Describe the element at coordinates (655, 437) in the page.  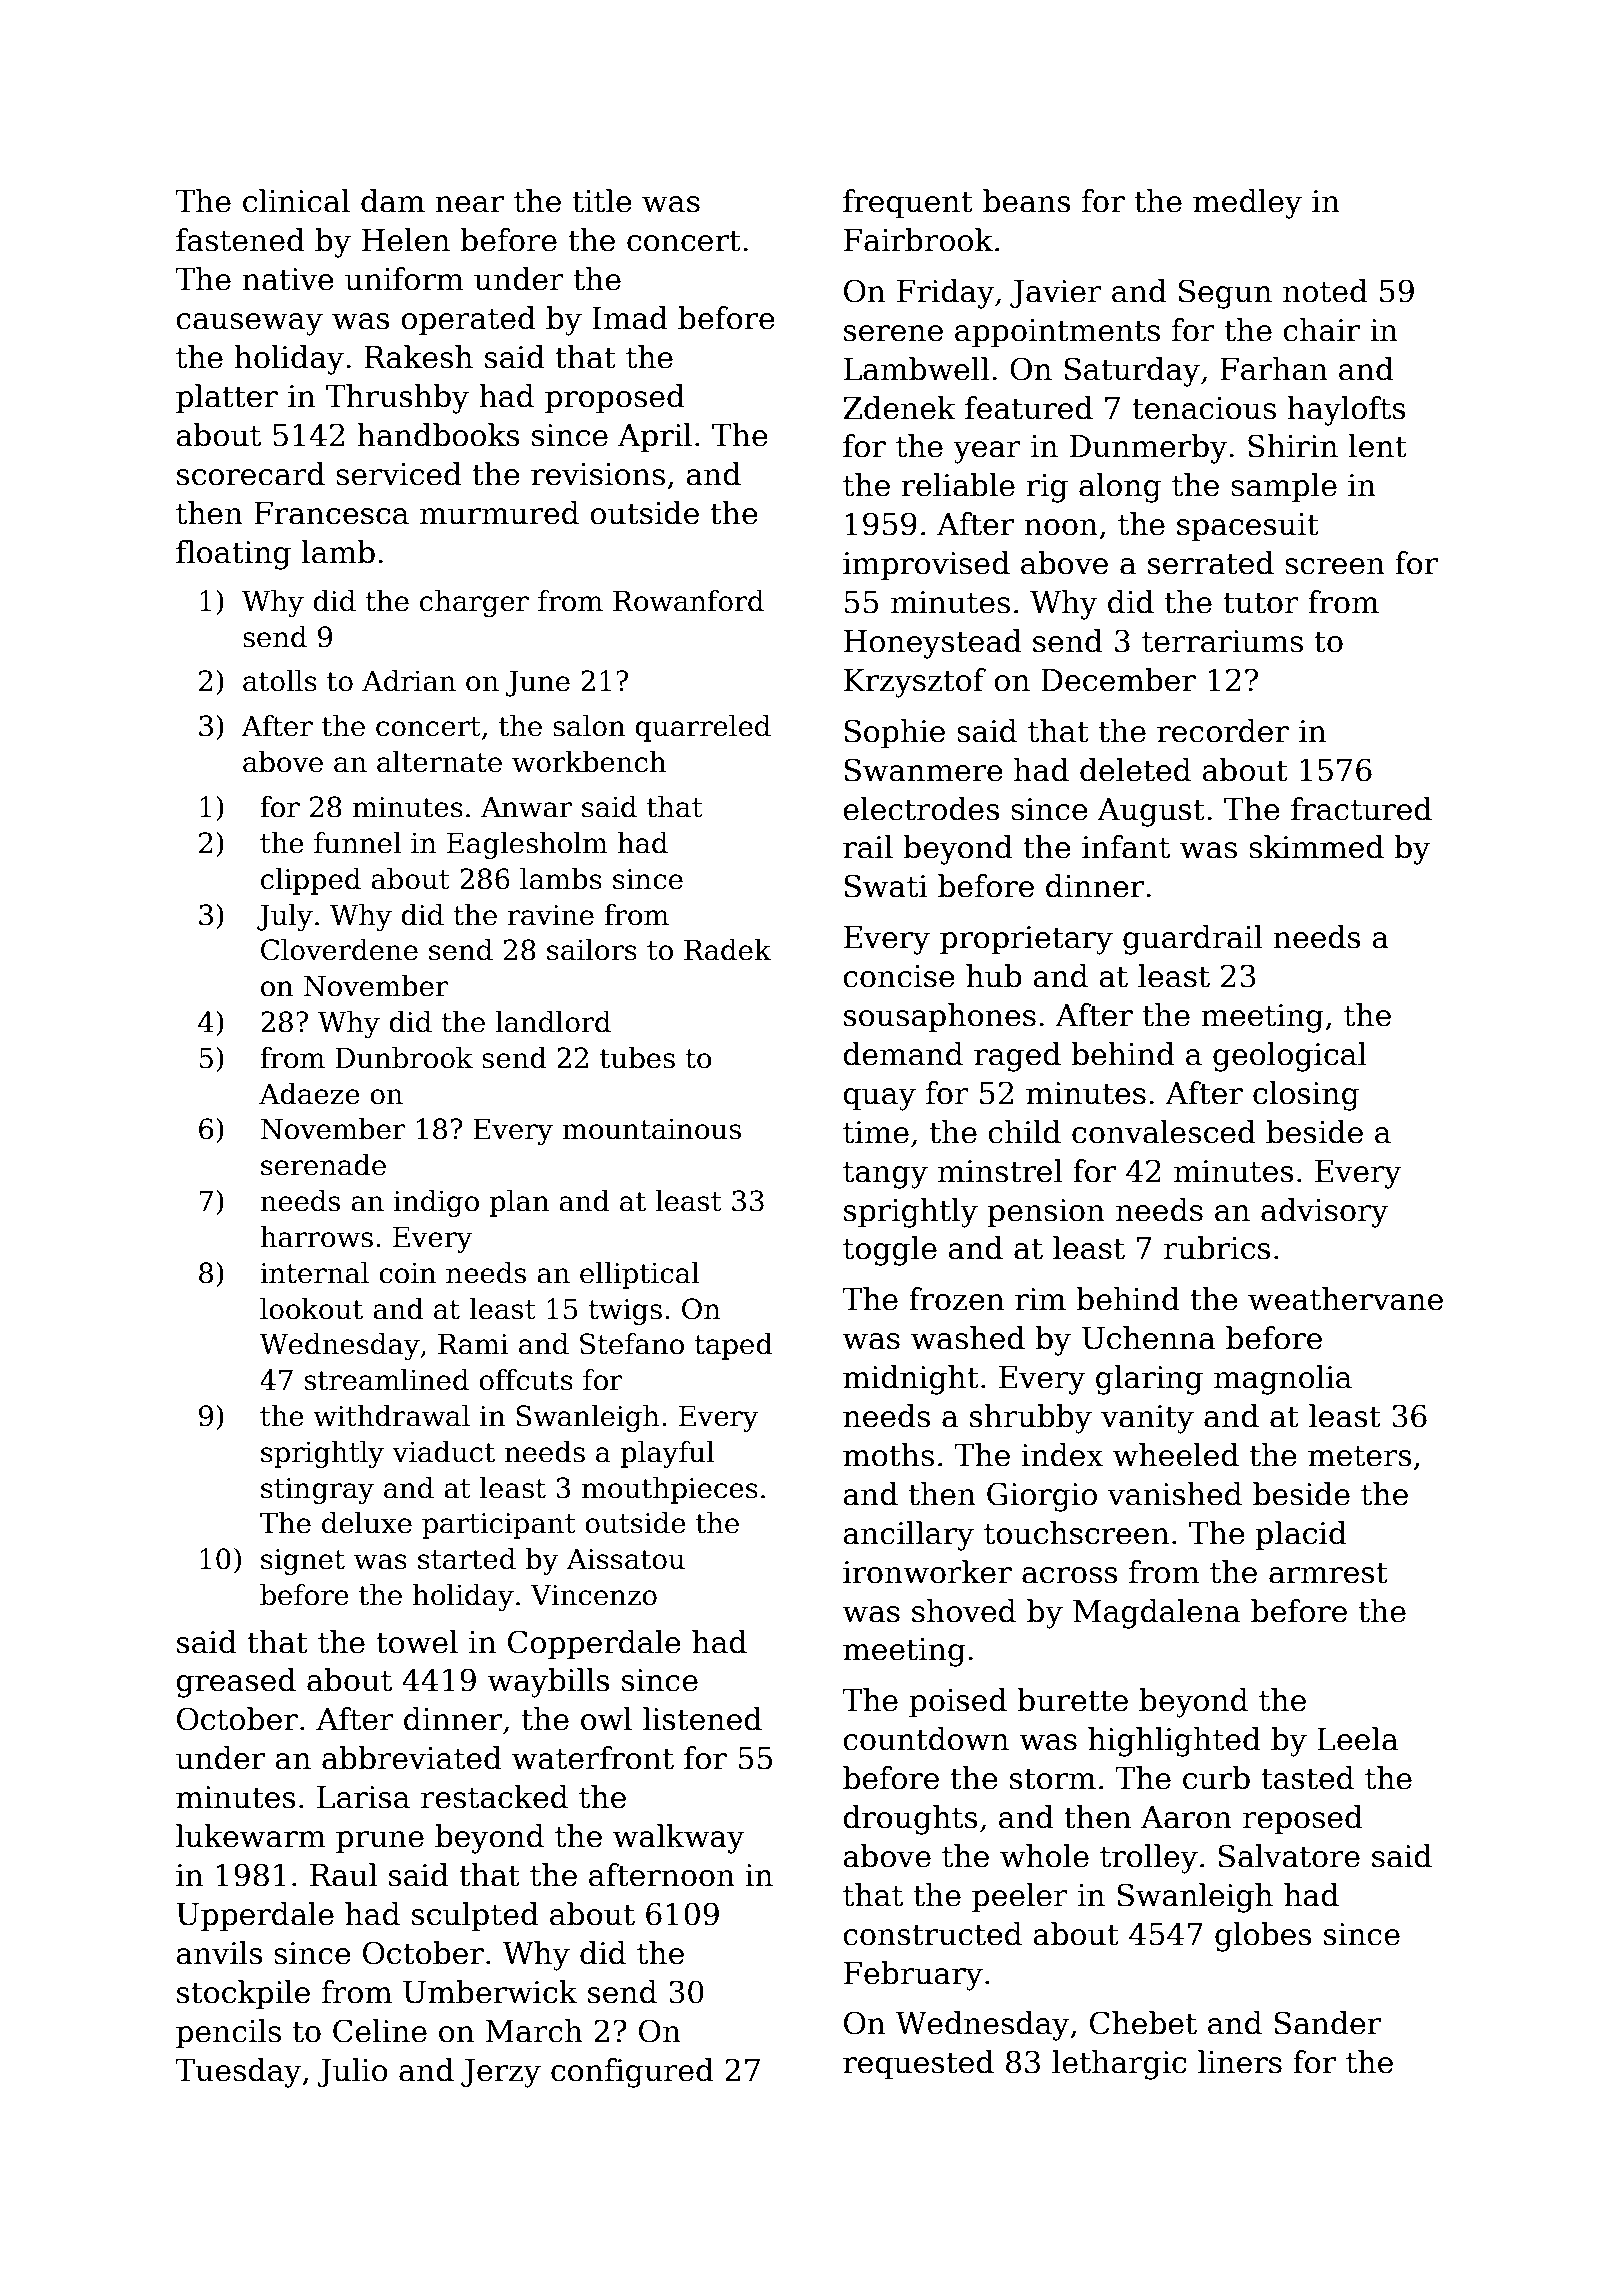
I see `April` at that location.
